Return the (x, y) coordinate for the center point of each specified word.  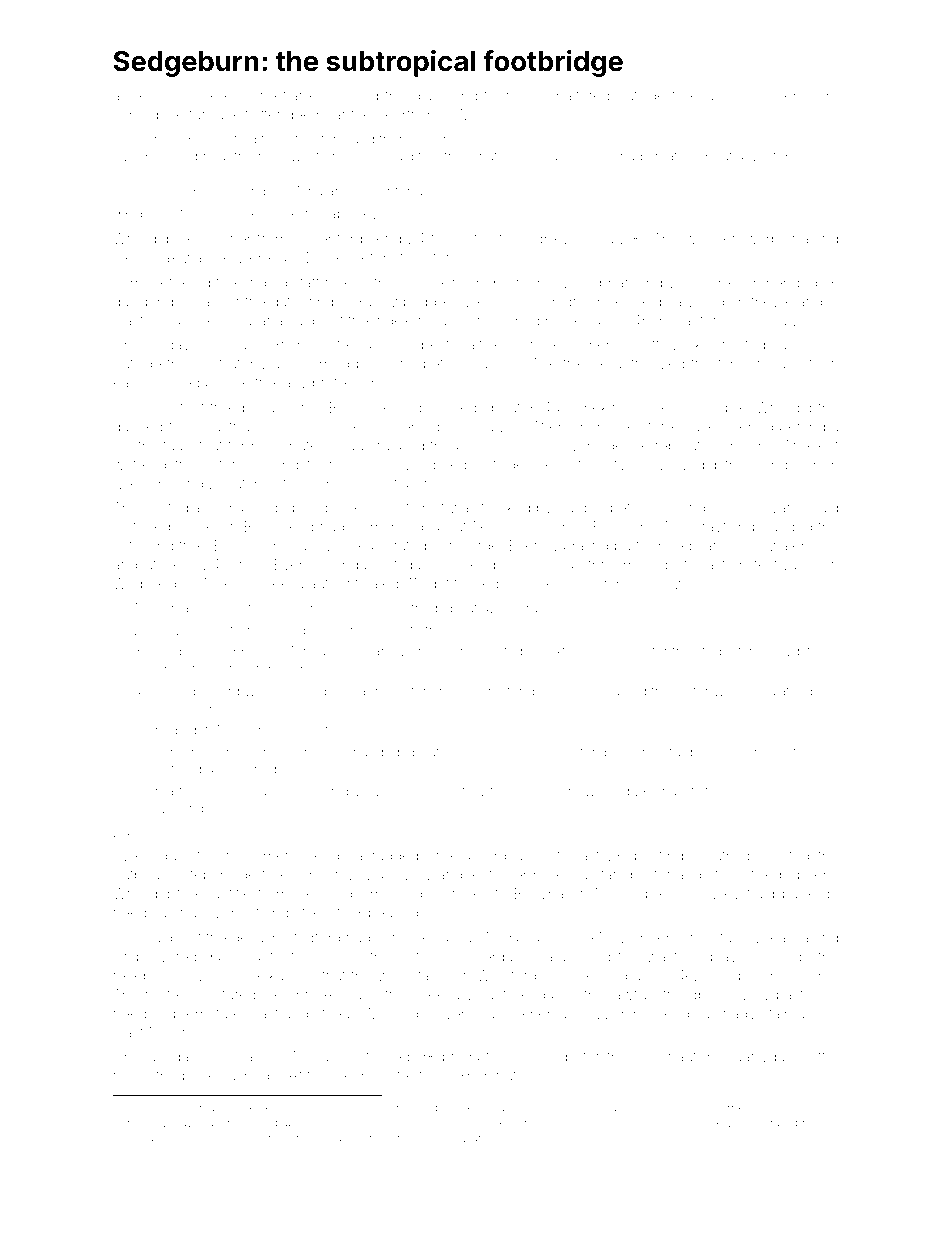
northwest (289, 156)
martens (180, 791)
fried (424, 607)
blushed (242, 1075)
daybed (137, 428)
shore (820, 344)
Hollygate (790, 652)
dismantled (387, 526)
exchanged (365, 753)
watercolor (804, 545)
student (718, 651)
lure (291, 608)
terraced (421, 191)
